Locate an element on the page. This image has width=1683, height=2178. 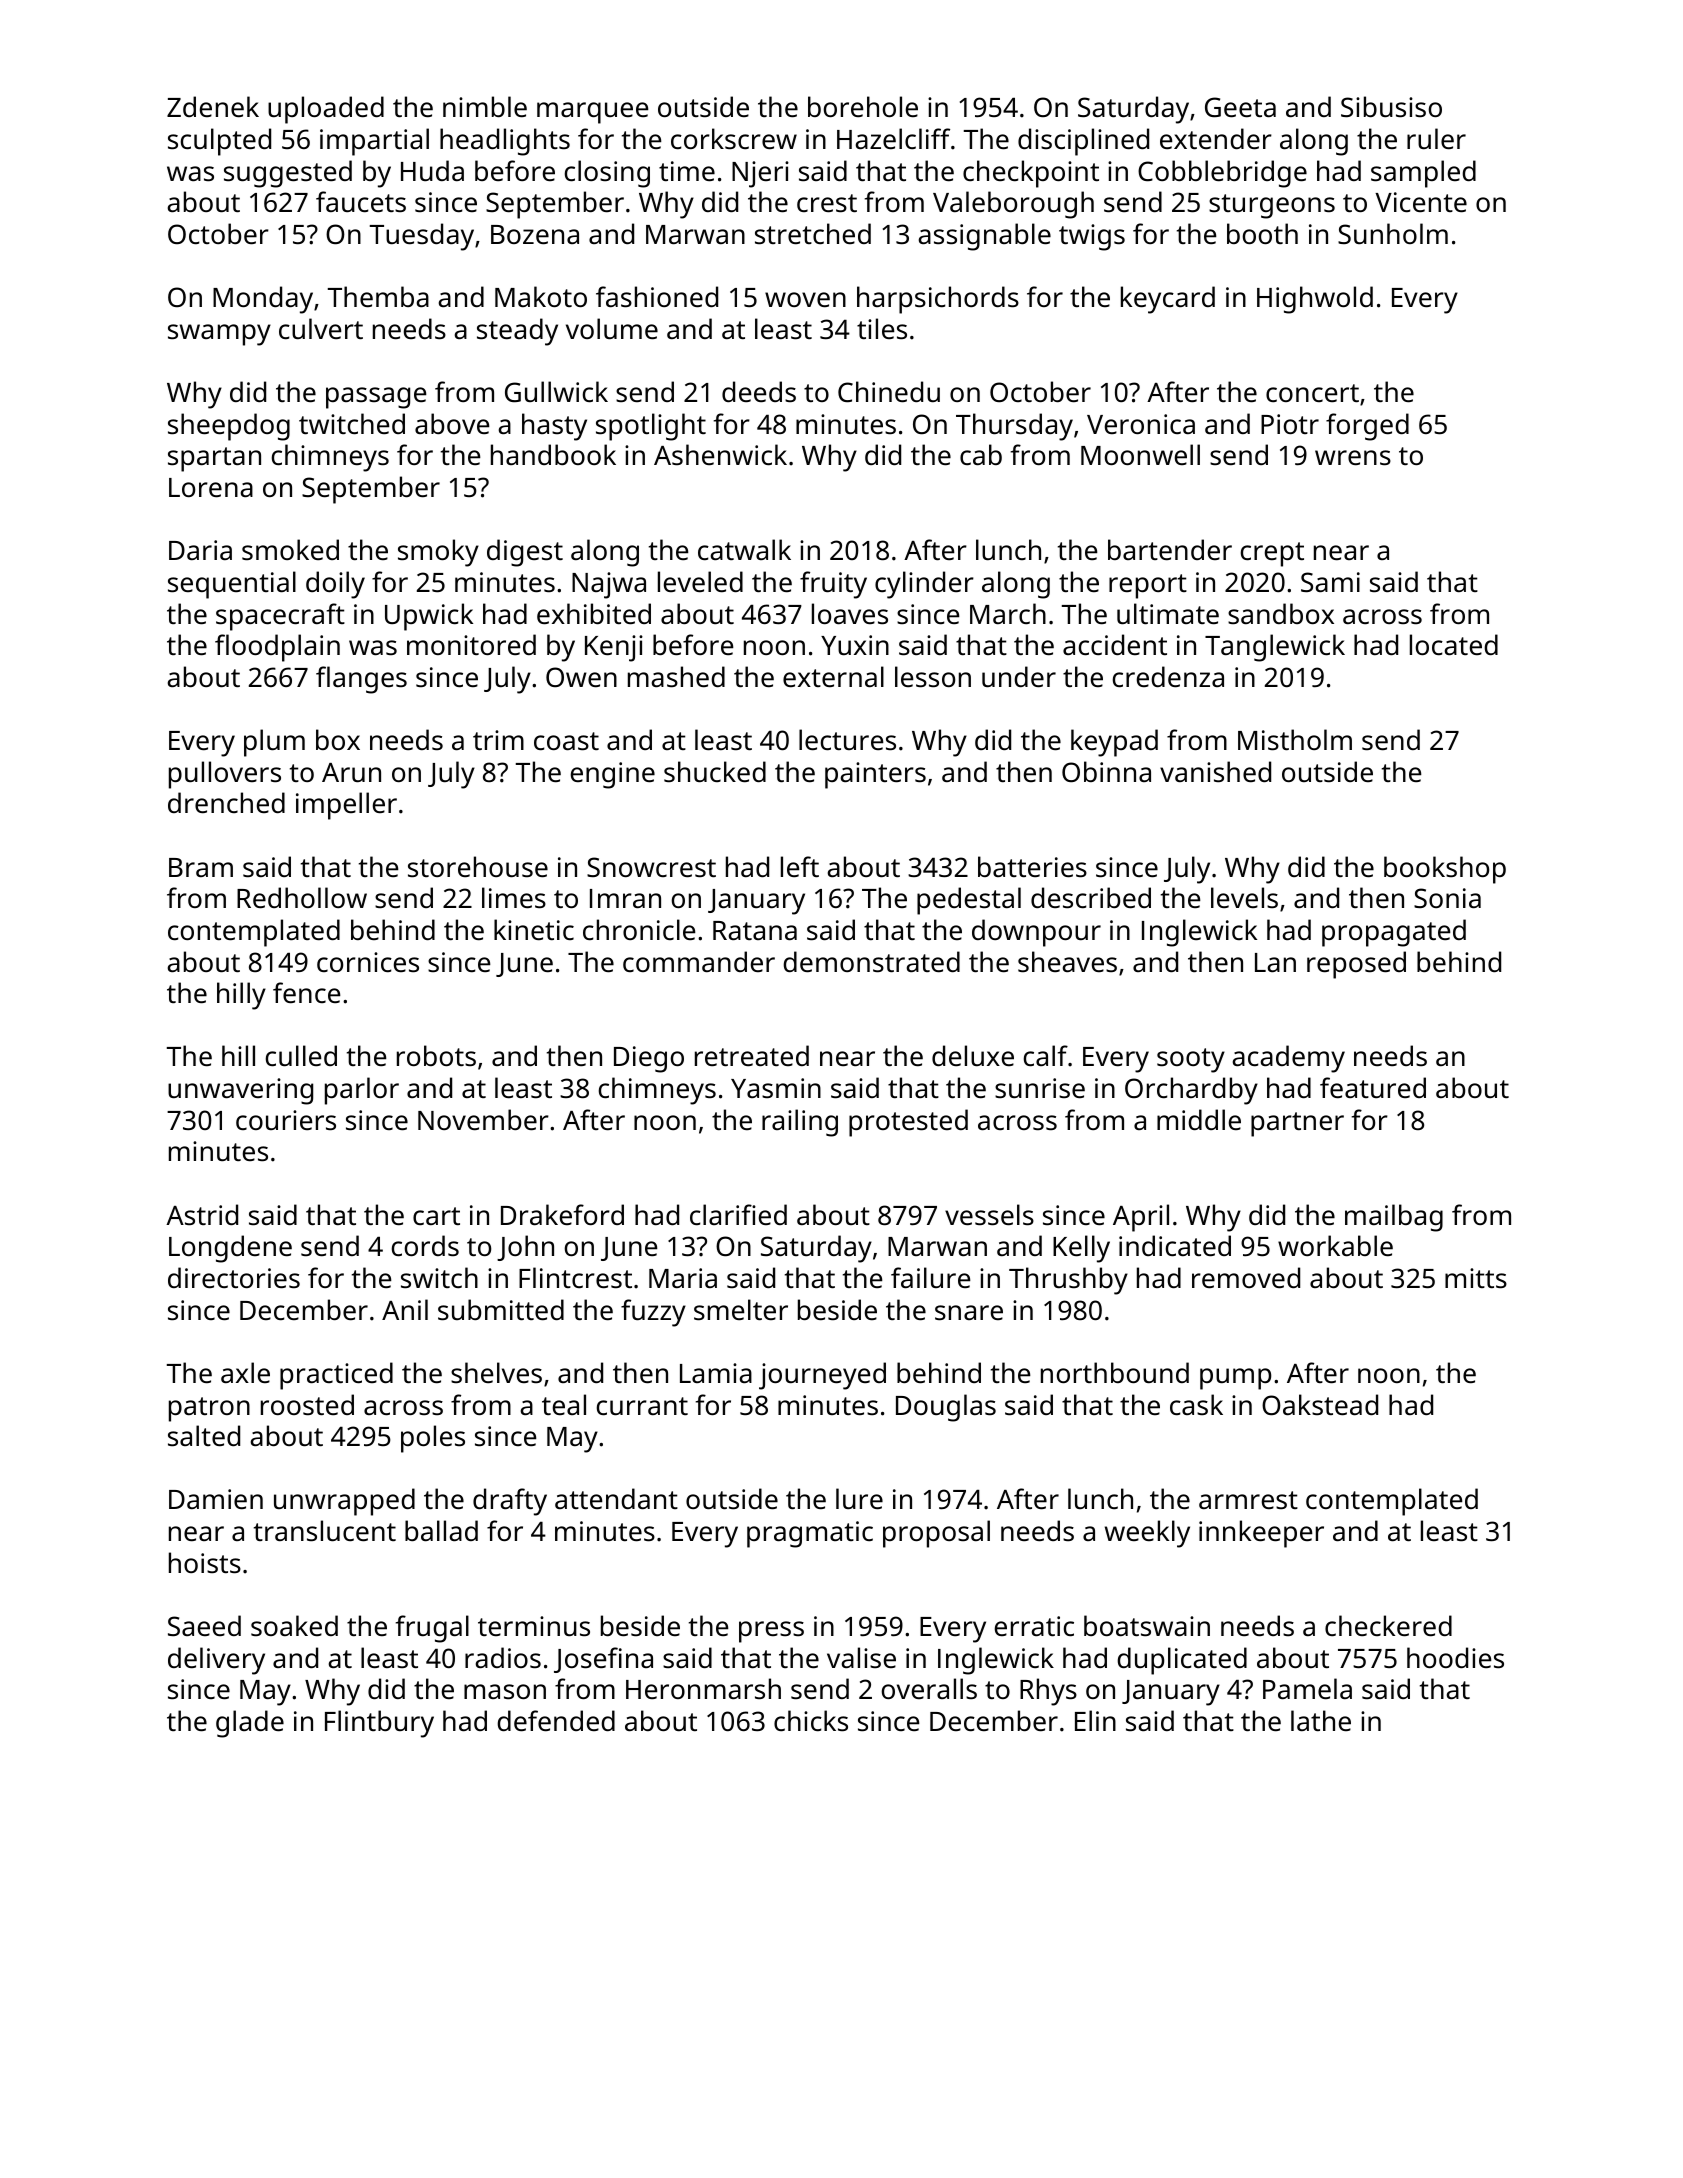
workable is located at coordinates (1335, 1246).
